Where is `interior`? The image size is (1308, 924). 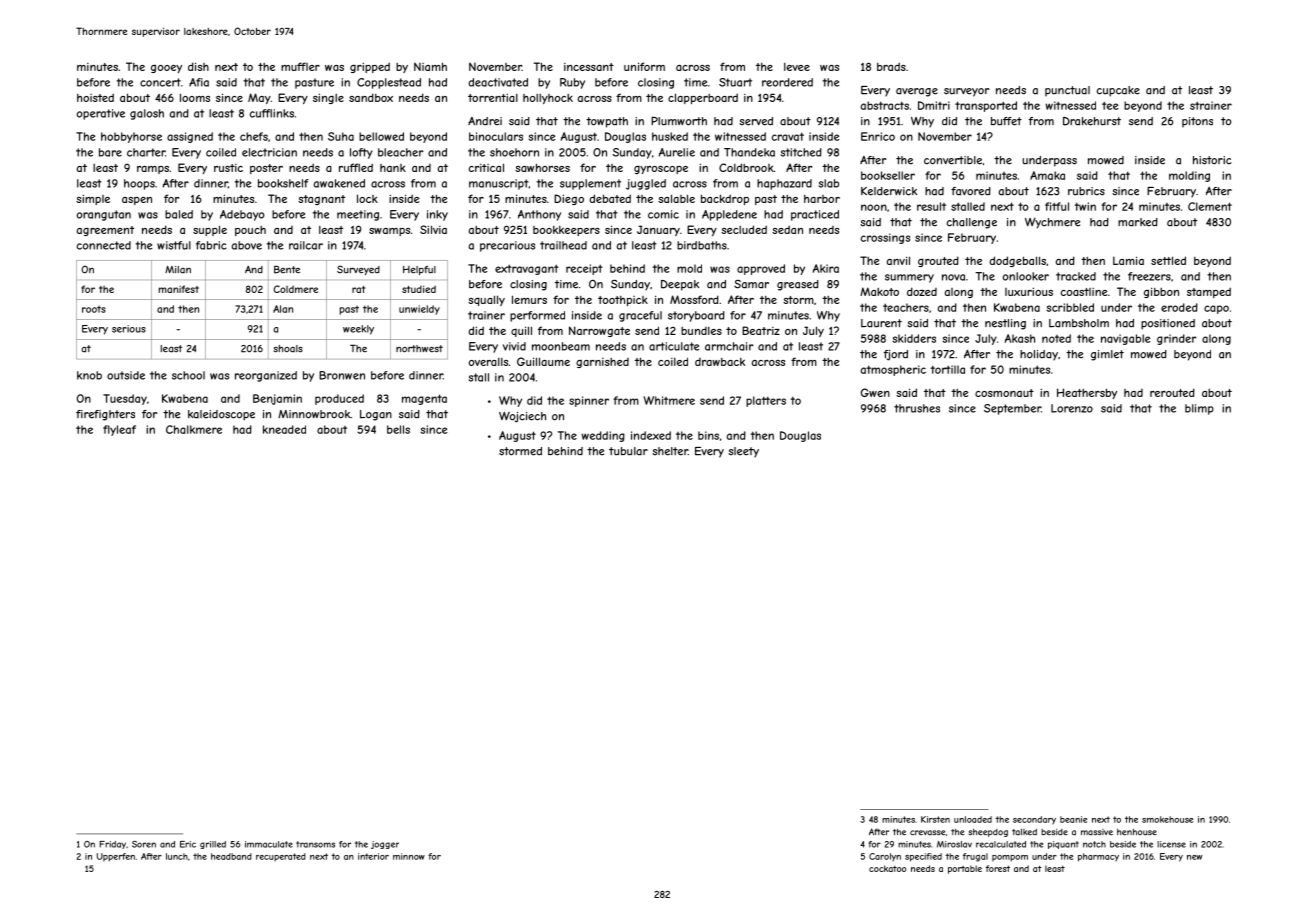
interior is located at coordinates (373, 856).
